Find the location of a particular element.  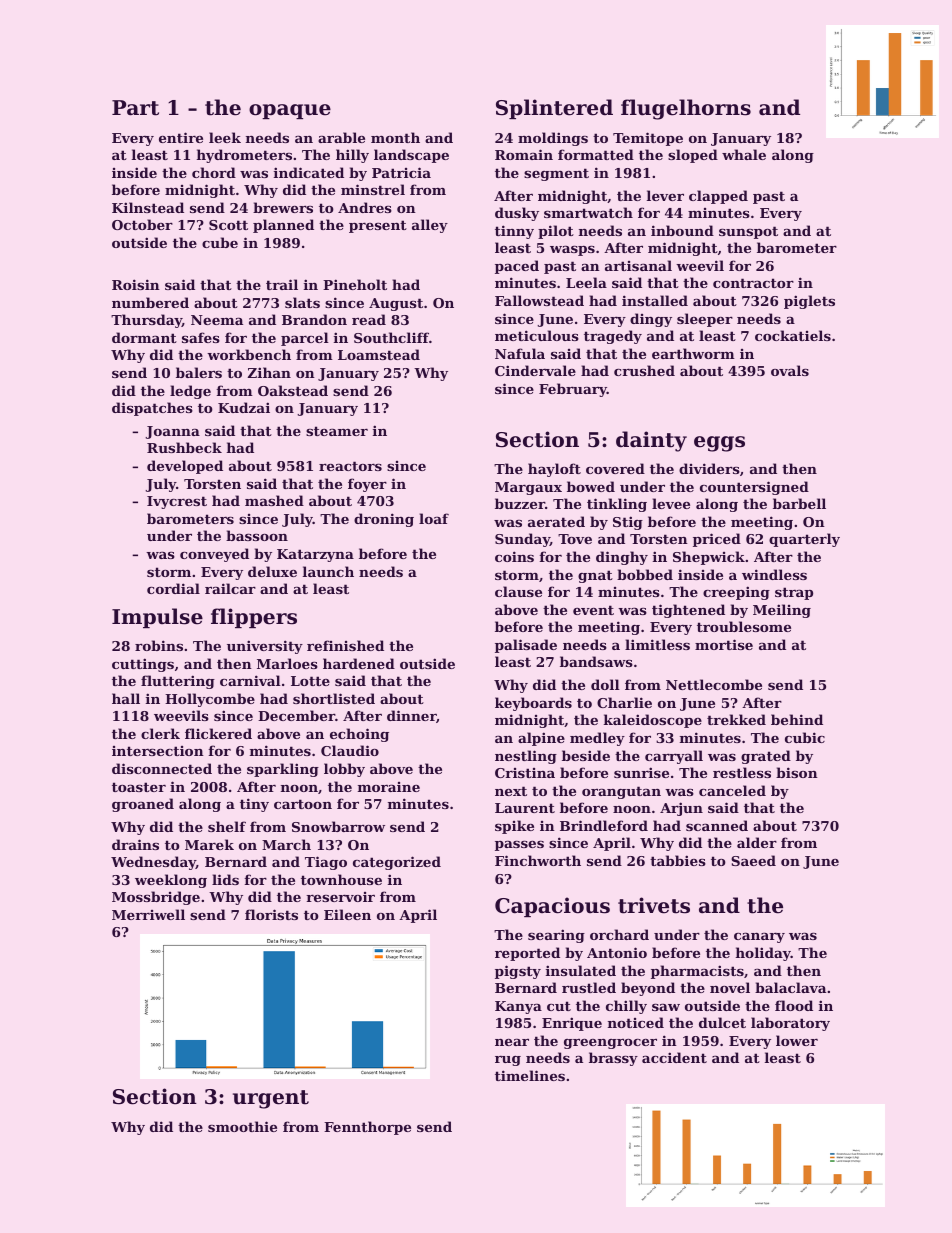

next is located at coordinates (511, 791).
